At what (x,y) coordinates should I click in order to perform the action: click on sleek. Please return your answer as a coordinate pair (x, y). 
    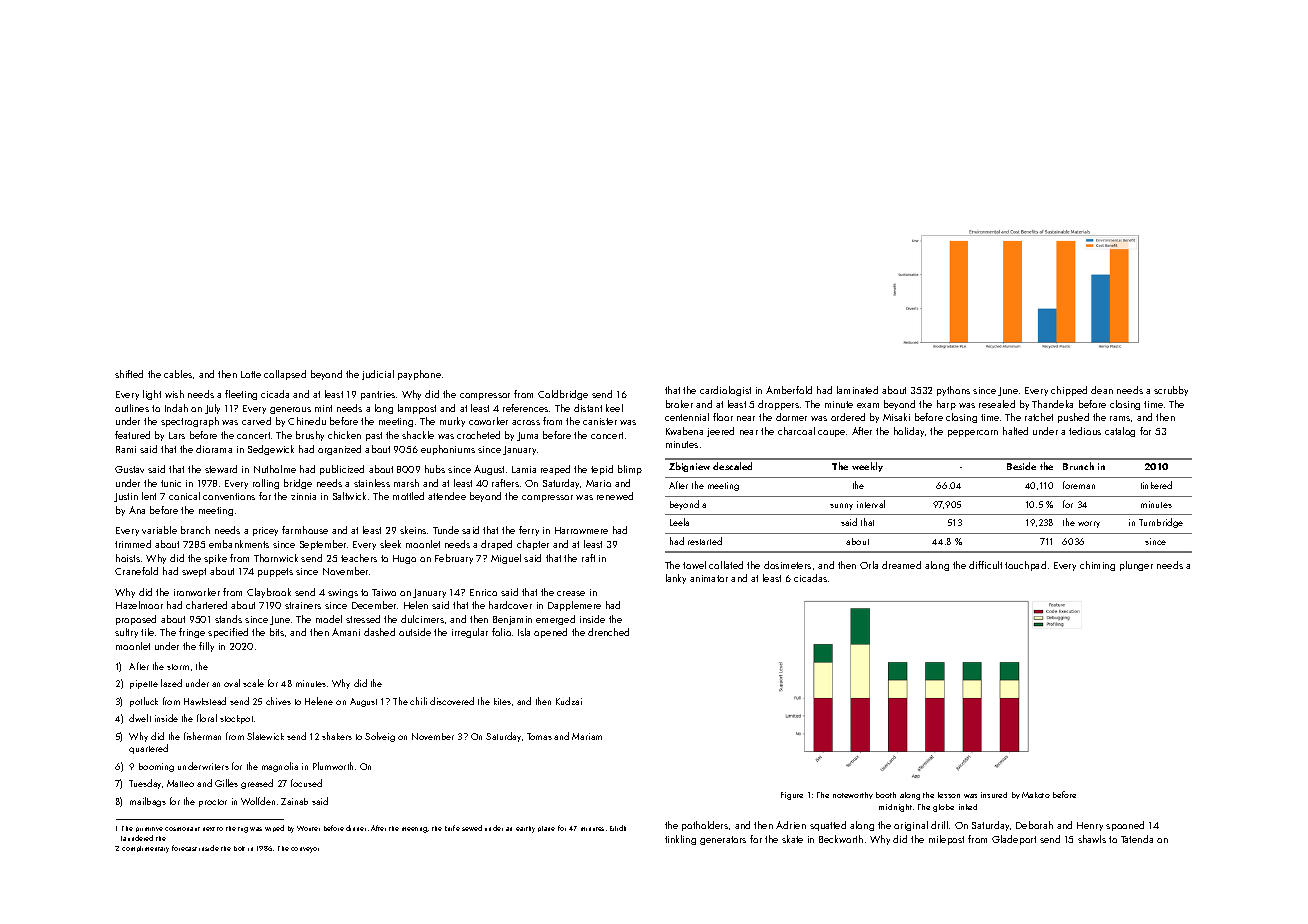
    Looking at the image, I should click on (390, 544).
